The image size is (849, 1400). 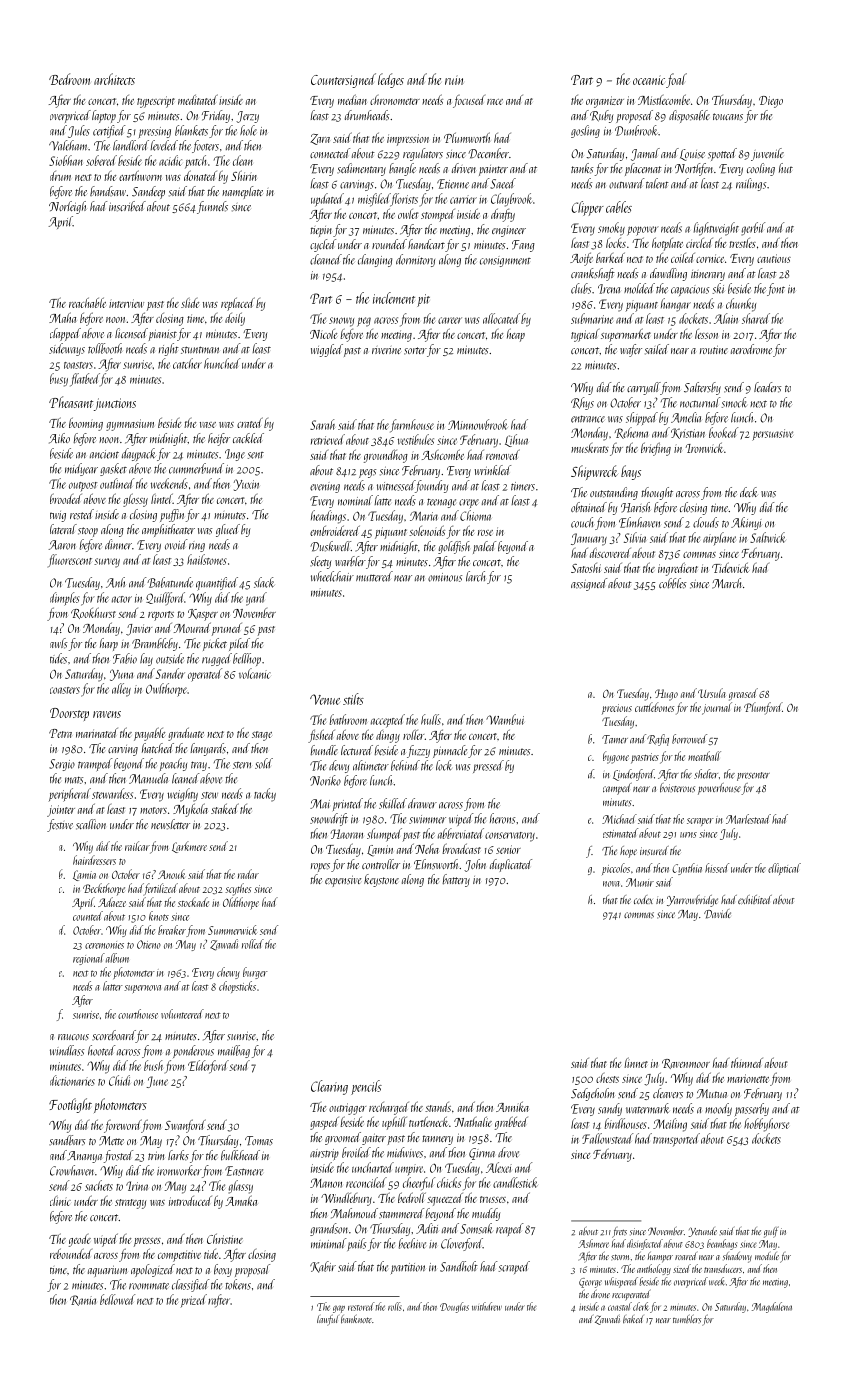 What do you see at coordinates (749, 492) in the image?
I see `deck` at bounding box center [749, 492].
